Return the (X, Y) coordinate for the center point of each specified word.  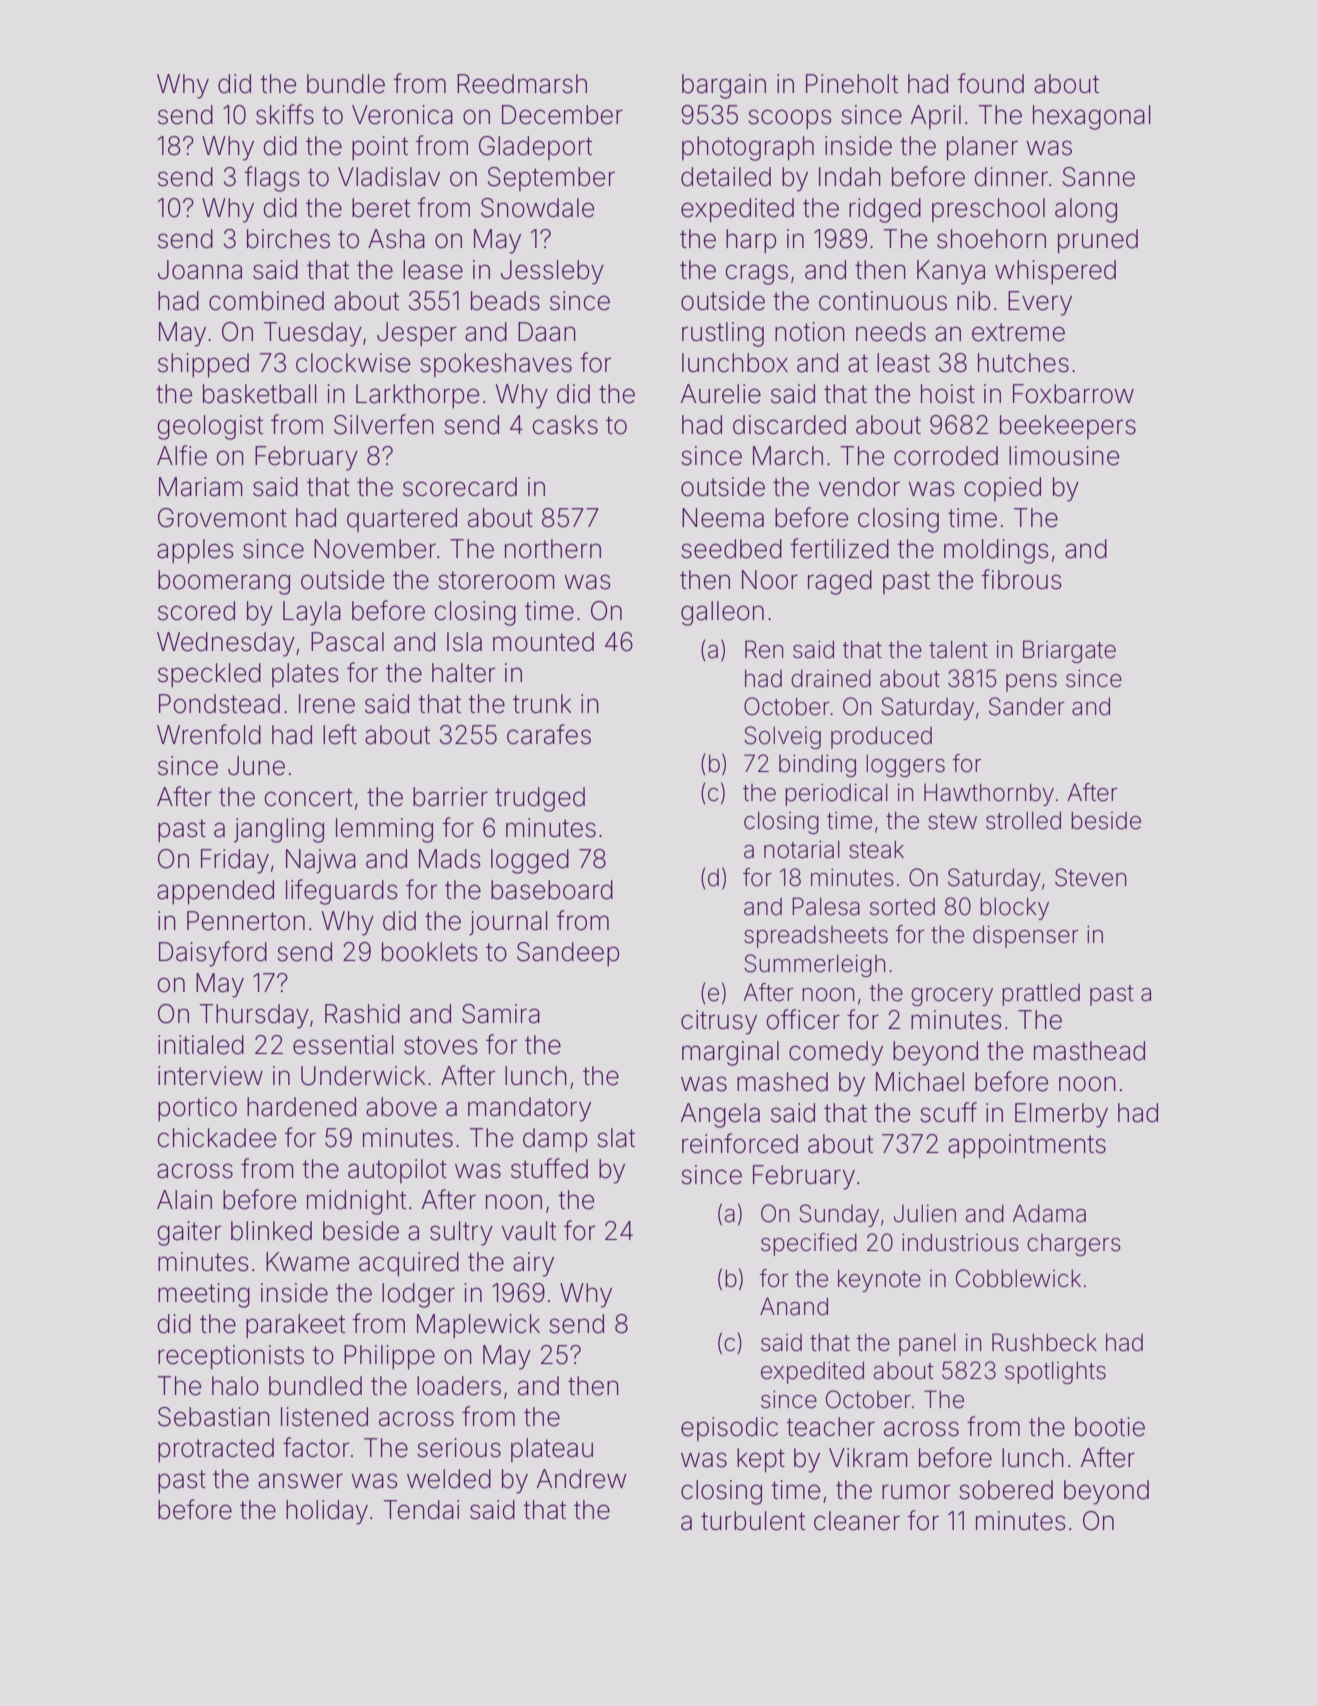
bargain (724, 86)
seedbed (731, 549)
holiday (327, 1512)
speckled (209, 675)
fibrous (1021, 579)
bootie (1110, 1427)
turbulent (753, 1521)
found (990, 83)
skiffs (285, 114)
